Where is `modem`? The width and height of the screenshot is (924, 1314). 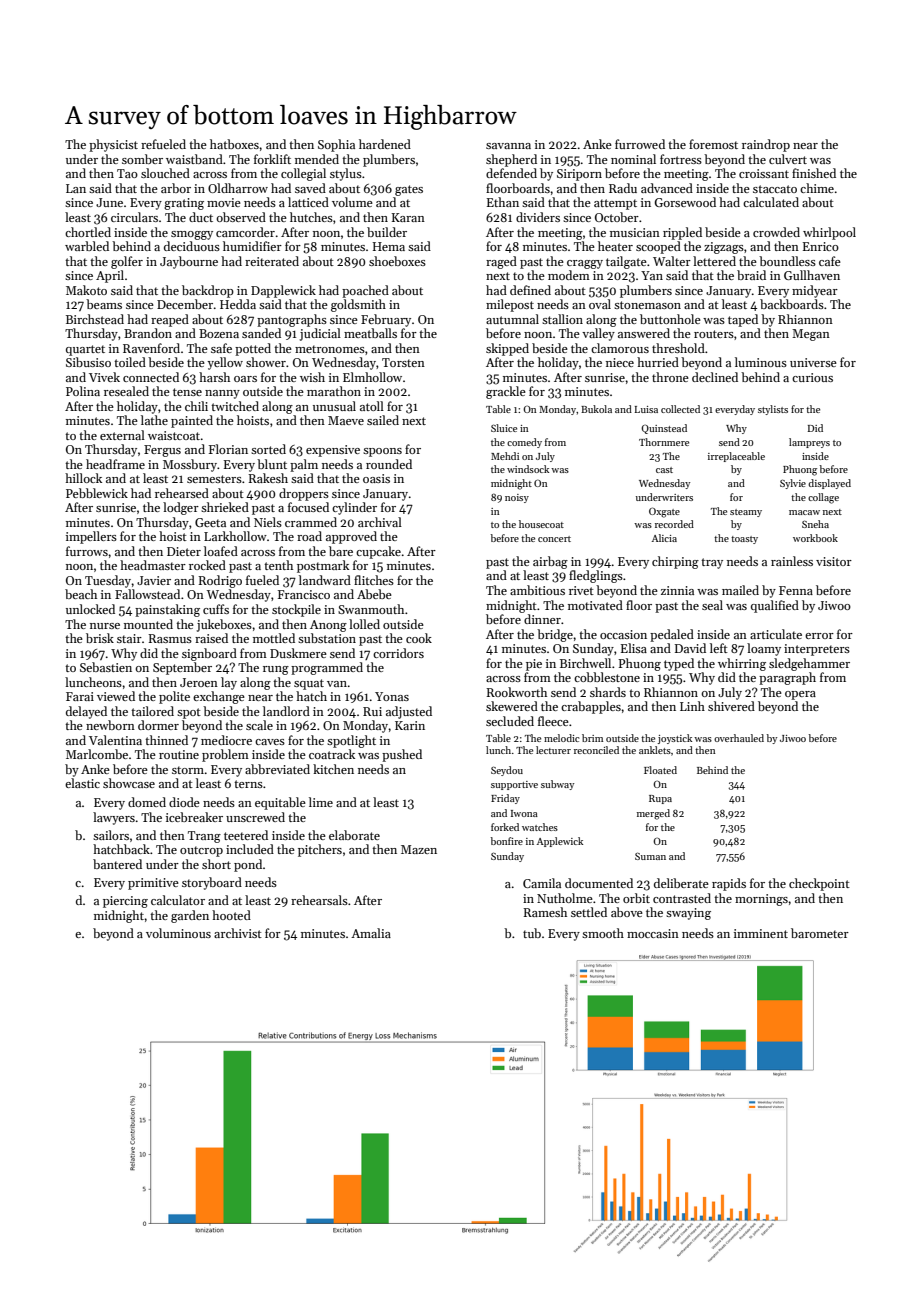
modem is located at coordinates (569, 275).
